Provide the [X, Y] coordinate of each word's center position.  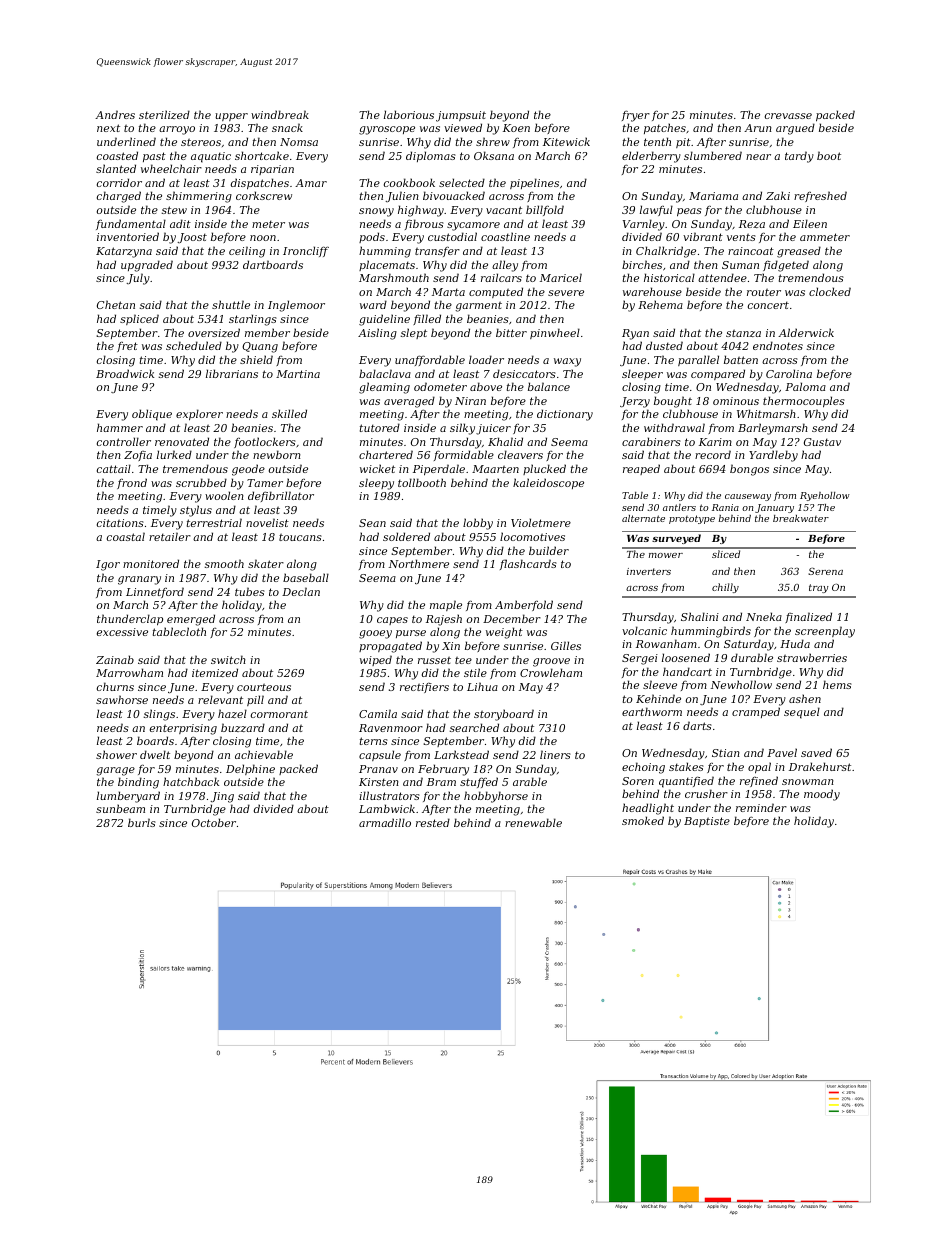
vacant [504, 210]
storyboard [504, 715]
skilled [289, 413]
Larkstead [461, 754]
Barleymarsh [773, 429]
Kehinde [658, 698]
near [758, 157]
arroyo [177, 130]
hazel [232, 713]
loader [486, 359]
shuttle [231, 304]
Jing [222, 797]
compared [718, 374]
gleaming [384, 388]
